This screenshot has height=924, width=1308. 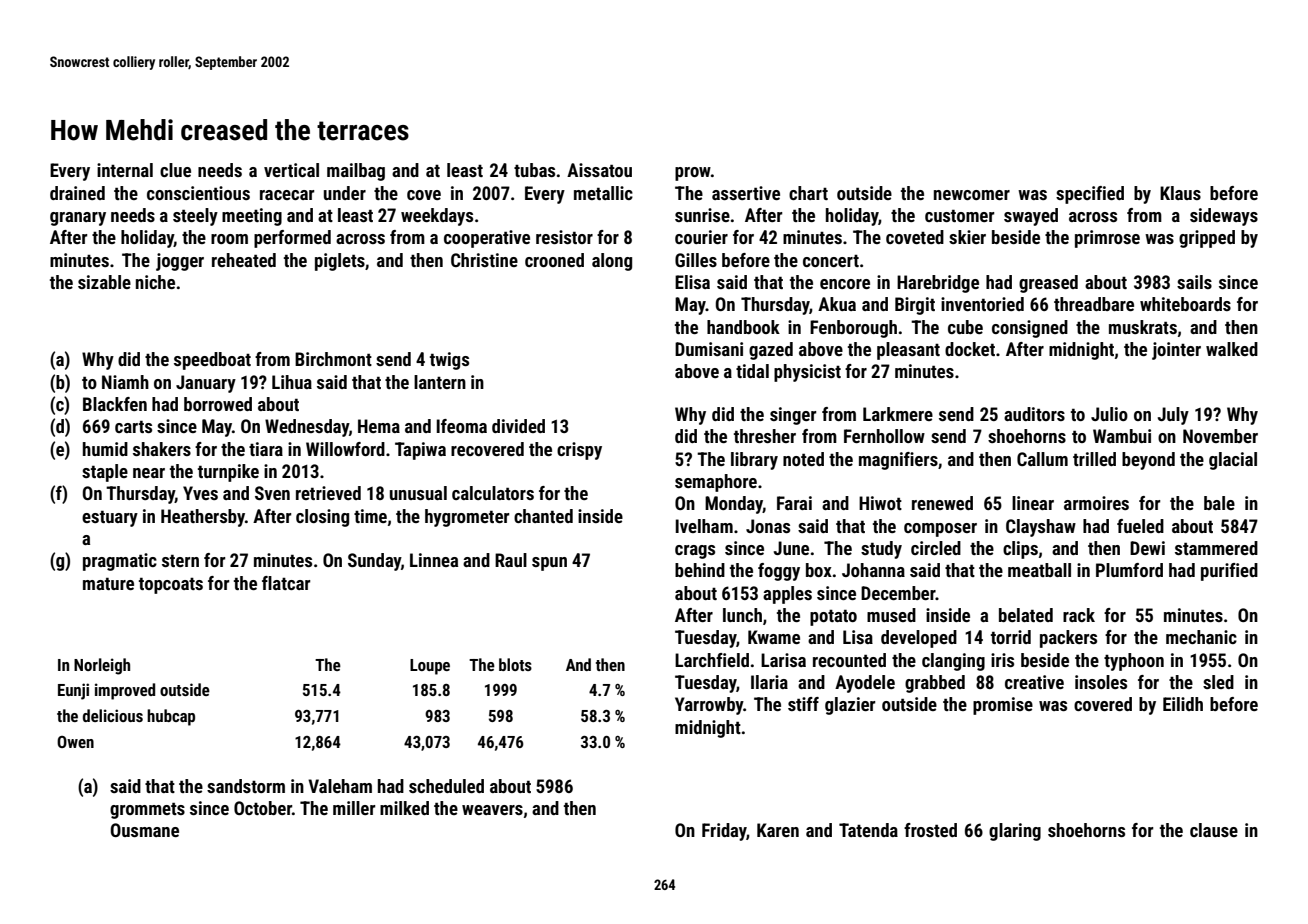 What do you see at coordinates (1090, 195) in the screenshot?
I see `specified` at bounding box center [1090, 195].
